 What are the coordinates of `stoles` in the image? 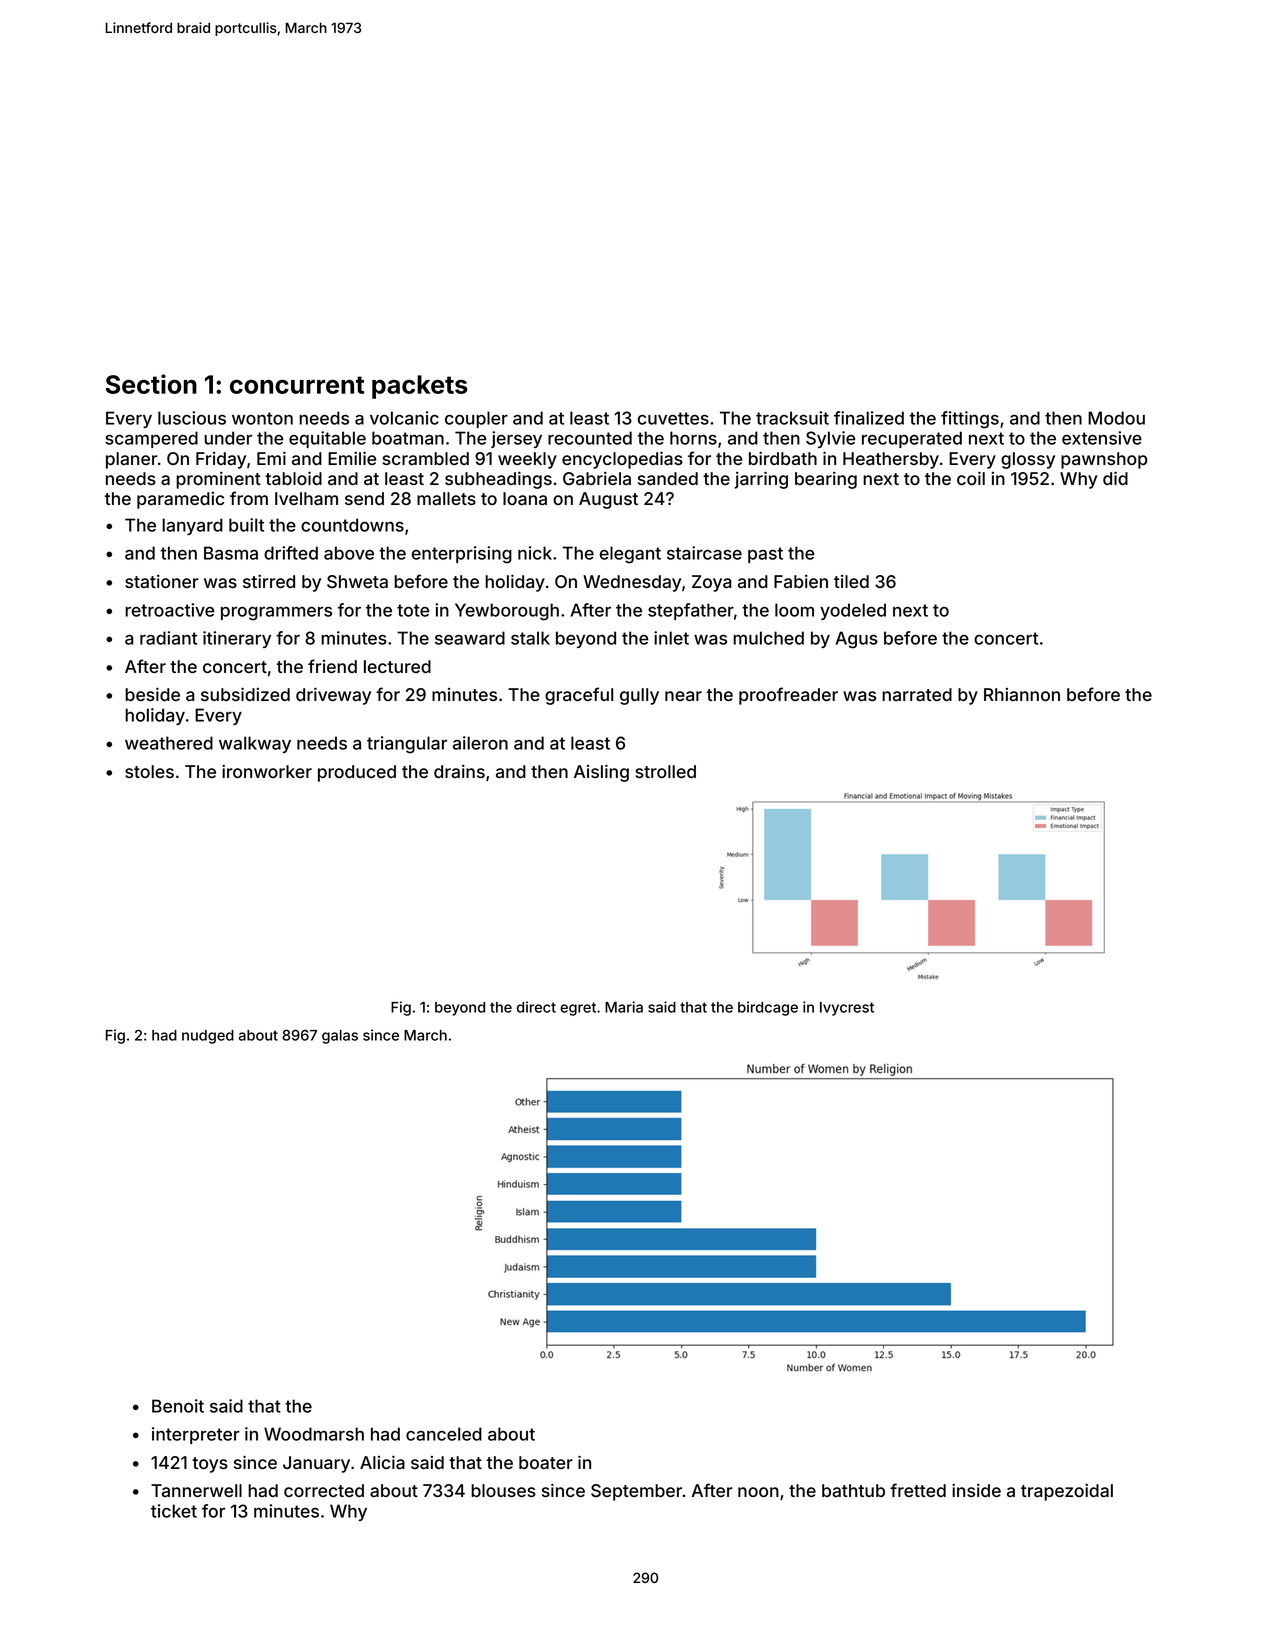 It's located at (149, 771).
